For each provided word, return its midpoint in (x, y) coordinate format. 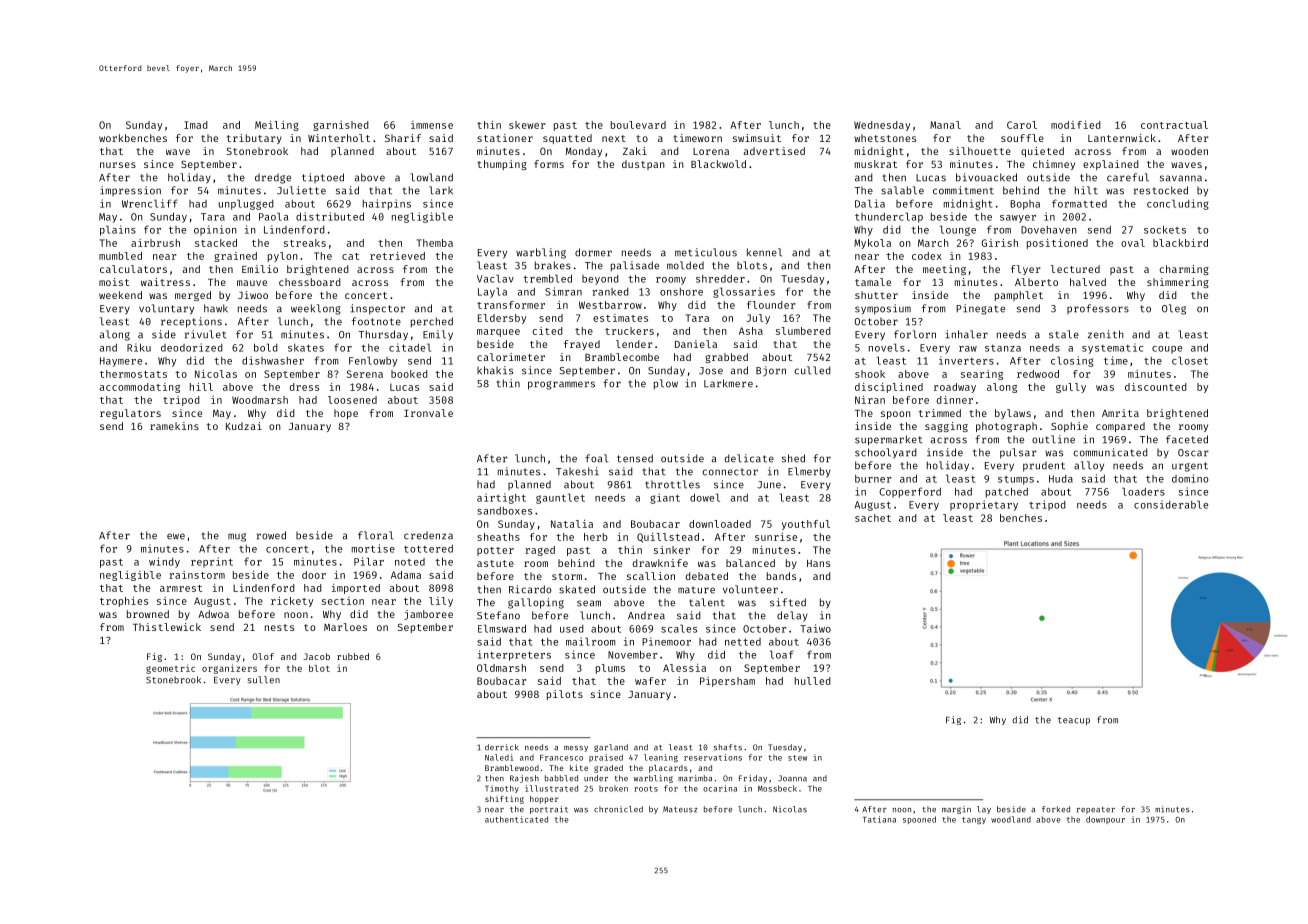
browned (148, 614)
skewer (527, 125)
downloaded (720, 524)
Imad (196, 125)
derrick (502, 747)
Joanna (792, 778)
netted (743, 642)
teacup (1074, 721)
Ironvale (428, 413)
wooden (1189, 151)
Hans (818, 563)
